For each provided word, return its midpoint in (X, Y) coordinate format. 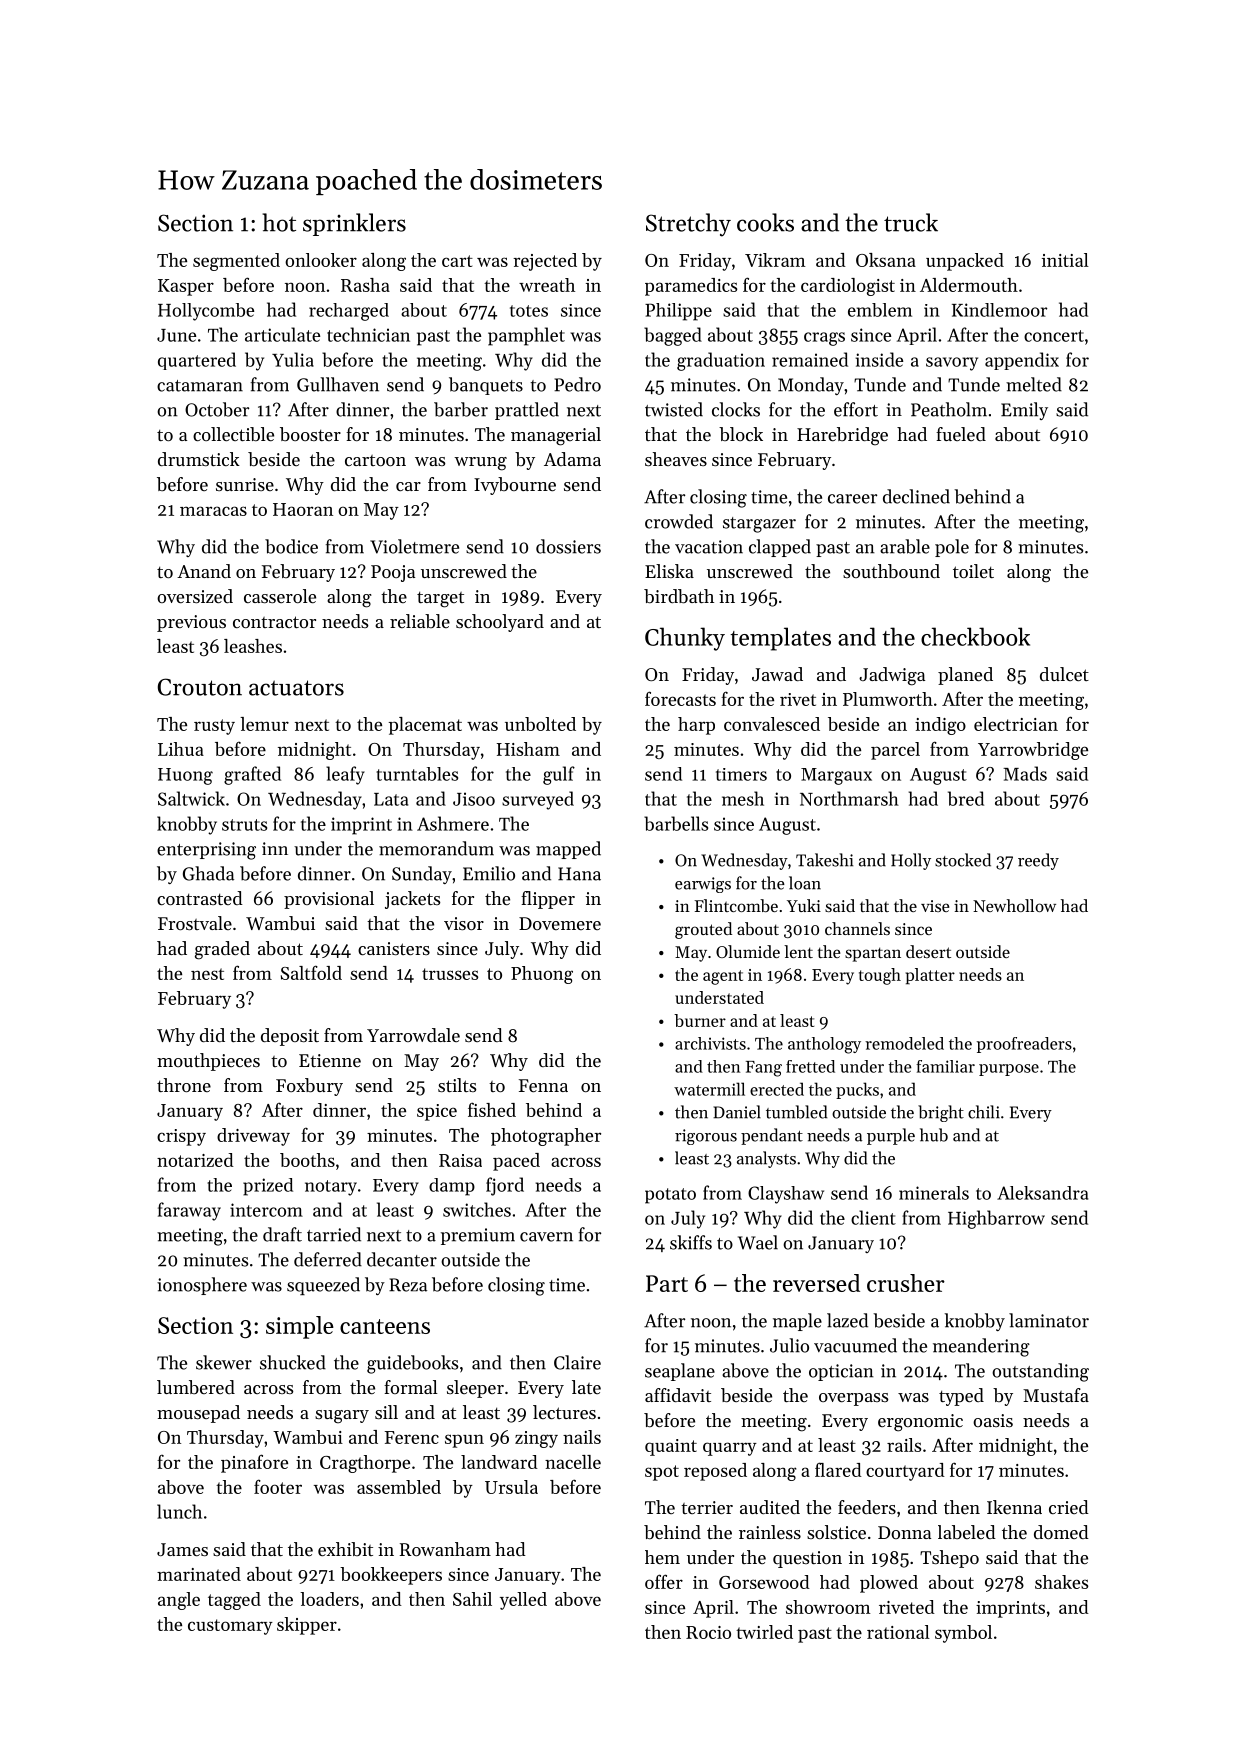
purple (891, 1136)
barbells (676, 823)
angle (179, 1601)
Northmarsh (849, 798)
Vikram (775, 260)
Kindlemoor (999, 310)
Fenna (543, 1085)
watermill (709, 1089)
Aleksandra (1042, 1193)
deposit (290, 1037)
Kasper (186, 287)
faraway (189, 1211)
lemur (264, 724)
